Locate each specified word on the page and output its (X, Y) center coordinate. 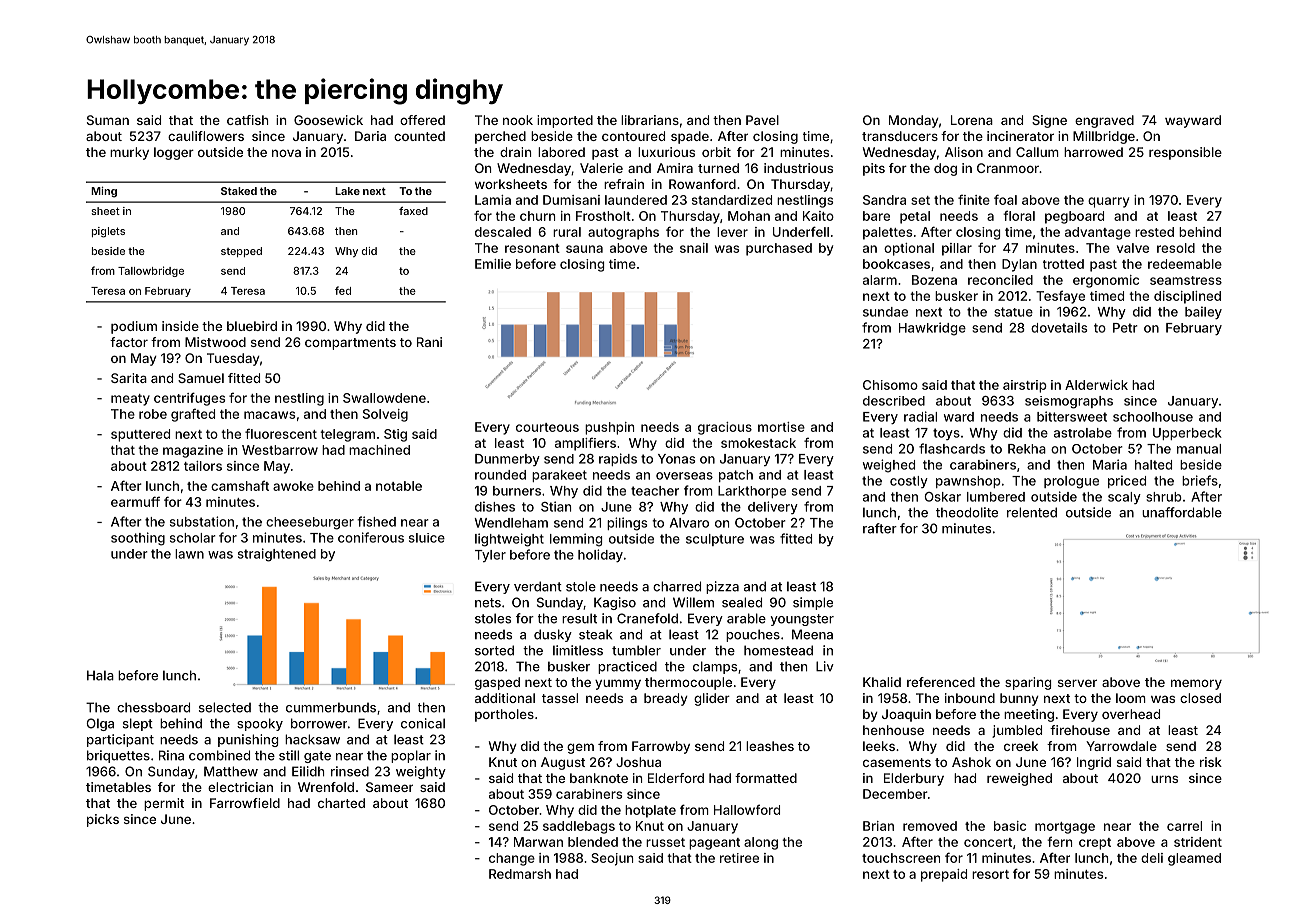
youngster (802, 620)
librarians (650, 120)
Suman (108, 120)
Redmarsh (520, 874)
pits (874, 169)
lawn (189, 554)
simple (813, 603)
